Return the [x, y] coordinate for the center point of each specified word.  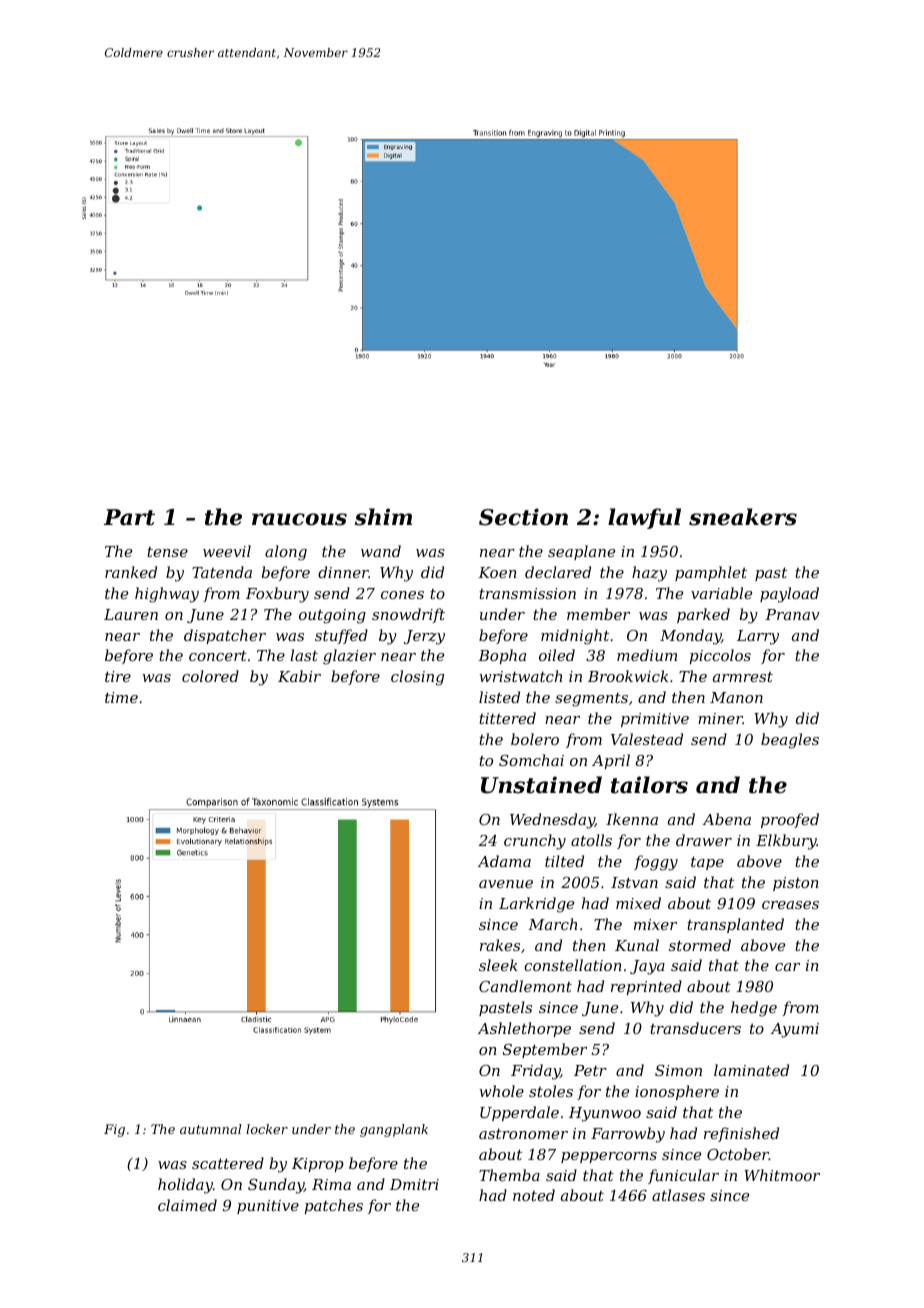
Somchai [531, 760]
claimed [187, 1205]
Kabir [299, 676]
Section [523, 517]
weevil [227, 551]
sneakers [743, 517]
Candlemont [525, 986]
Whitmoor [782, 1175]
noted [534, 1195]
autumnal [211, 1129]
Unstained [541, 785]
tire [118, 676]
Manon [736, 697]
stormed [700, 945]
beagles [790, 741]
